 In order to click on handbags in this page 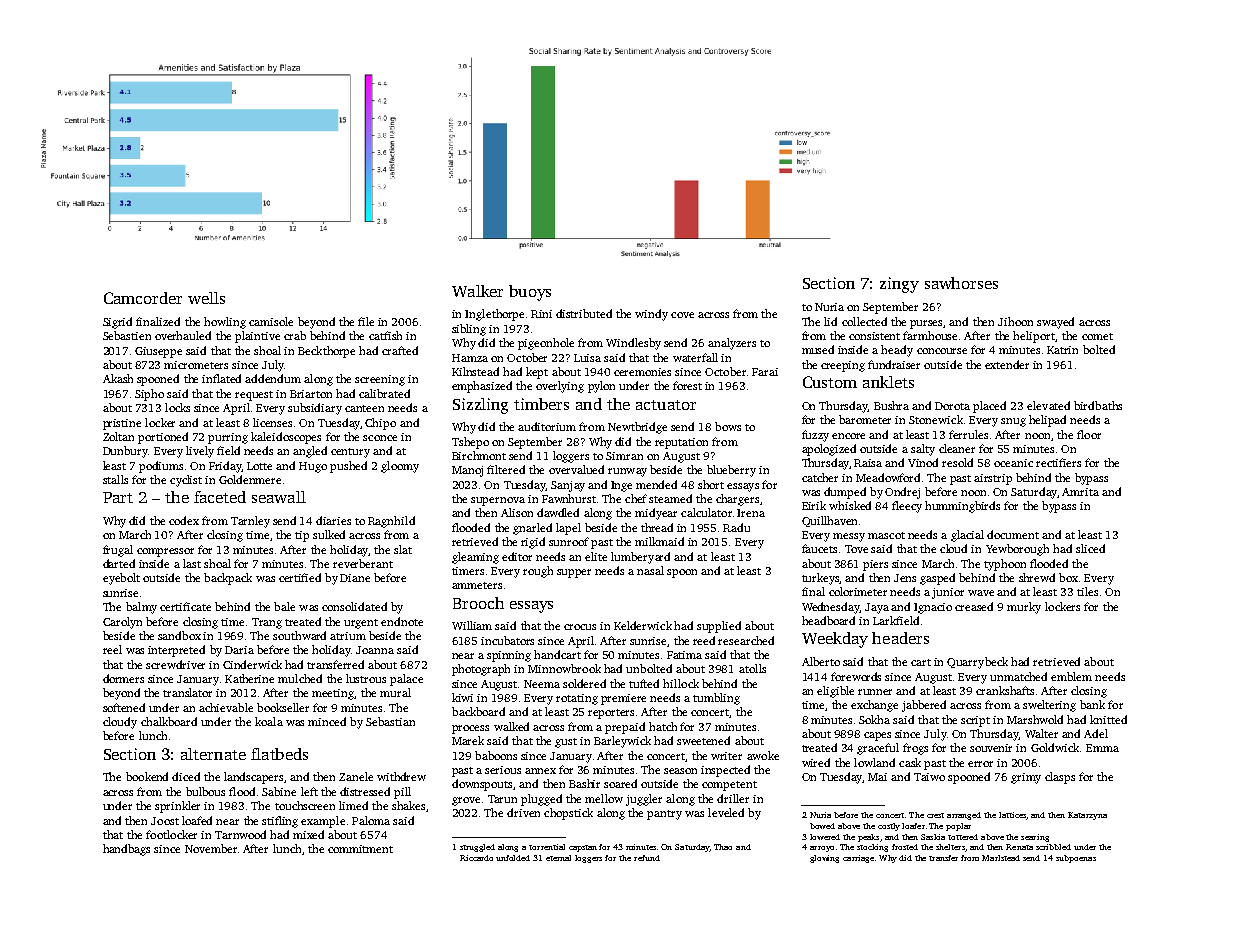, I will do `click(126, 850)`.
